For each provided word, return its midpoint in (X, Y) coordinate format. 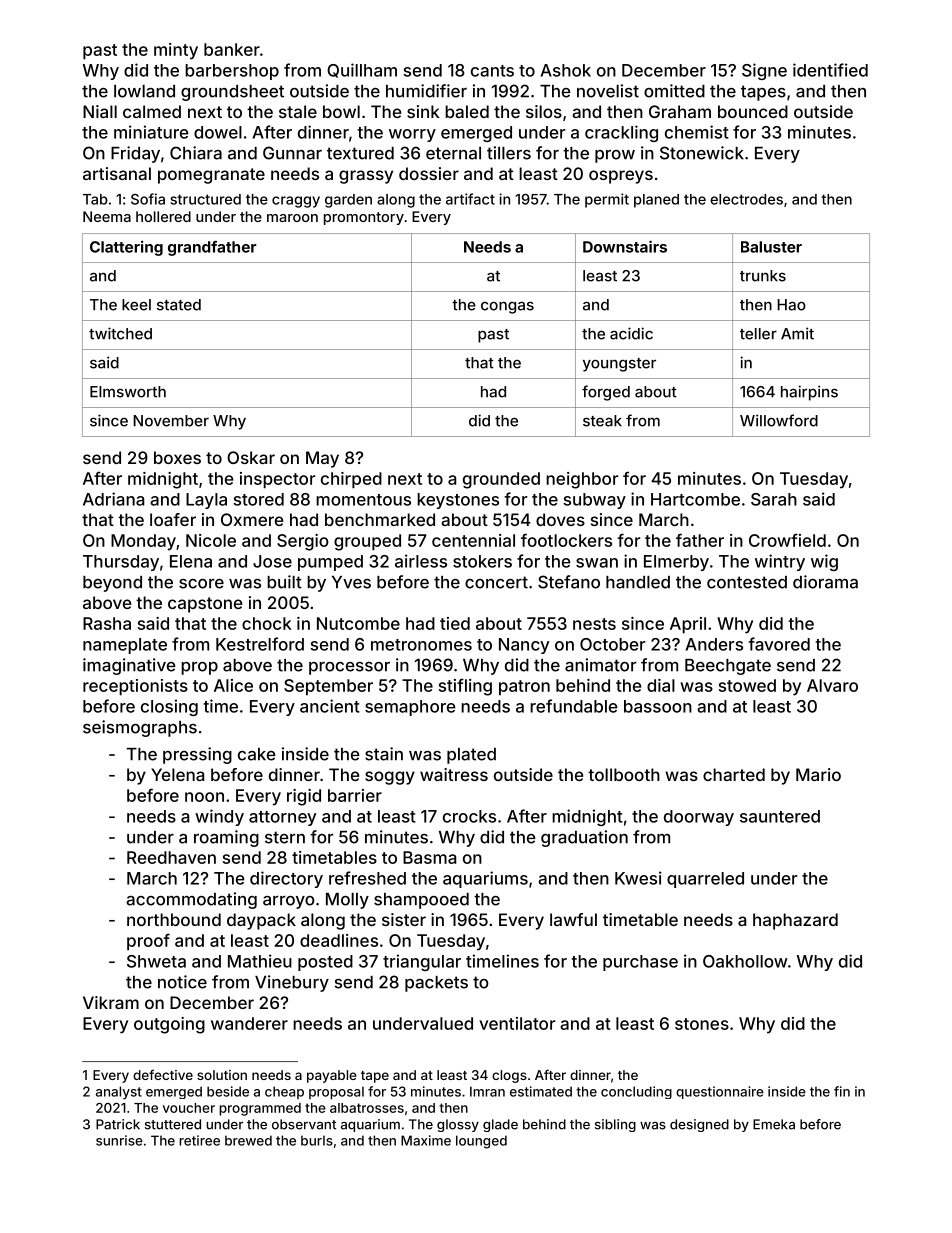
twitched (120, 333)
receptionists (135, 687)
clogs (509, 1076)
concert (496, 582)
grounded (501, 480)
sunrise (119, 1140)
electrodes (746, 199)
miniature (151, 132)
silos (544, 111)
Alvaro (832, 685)
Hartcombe (695, 499)
